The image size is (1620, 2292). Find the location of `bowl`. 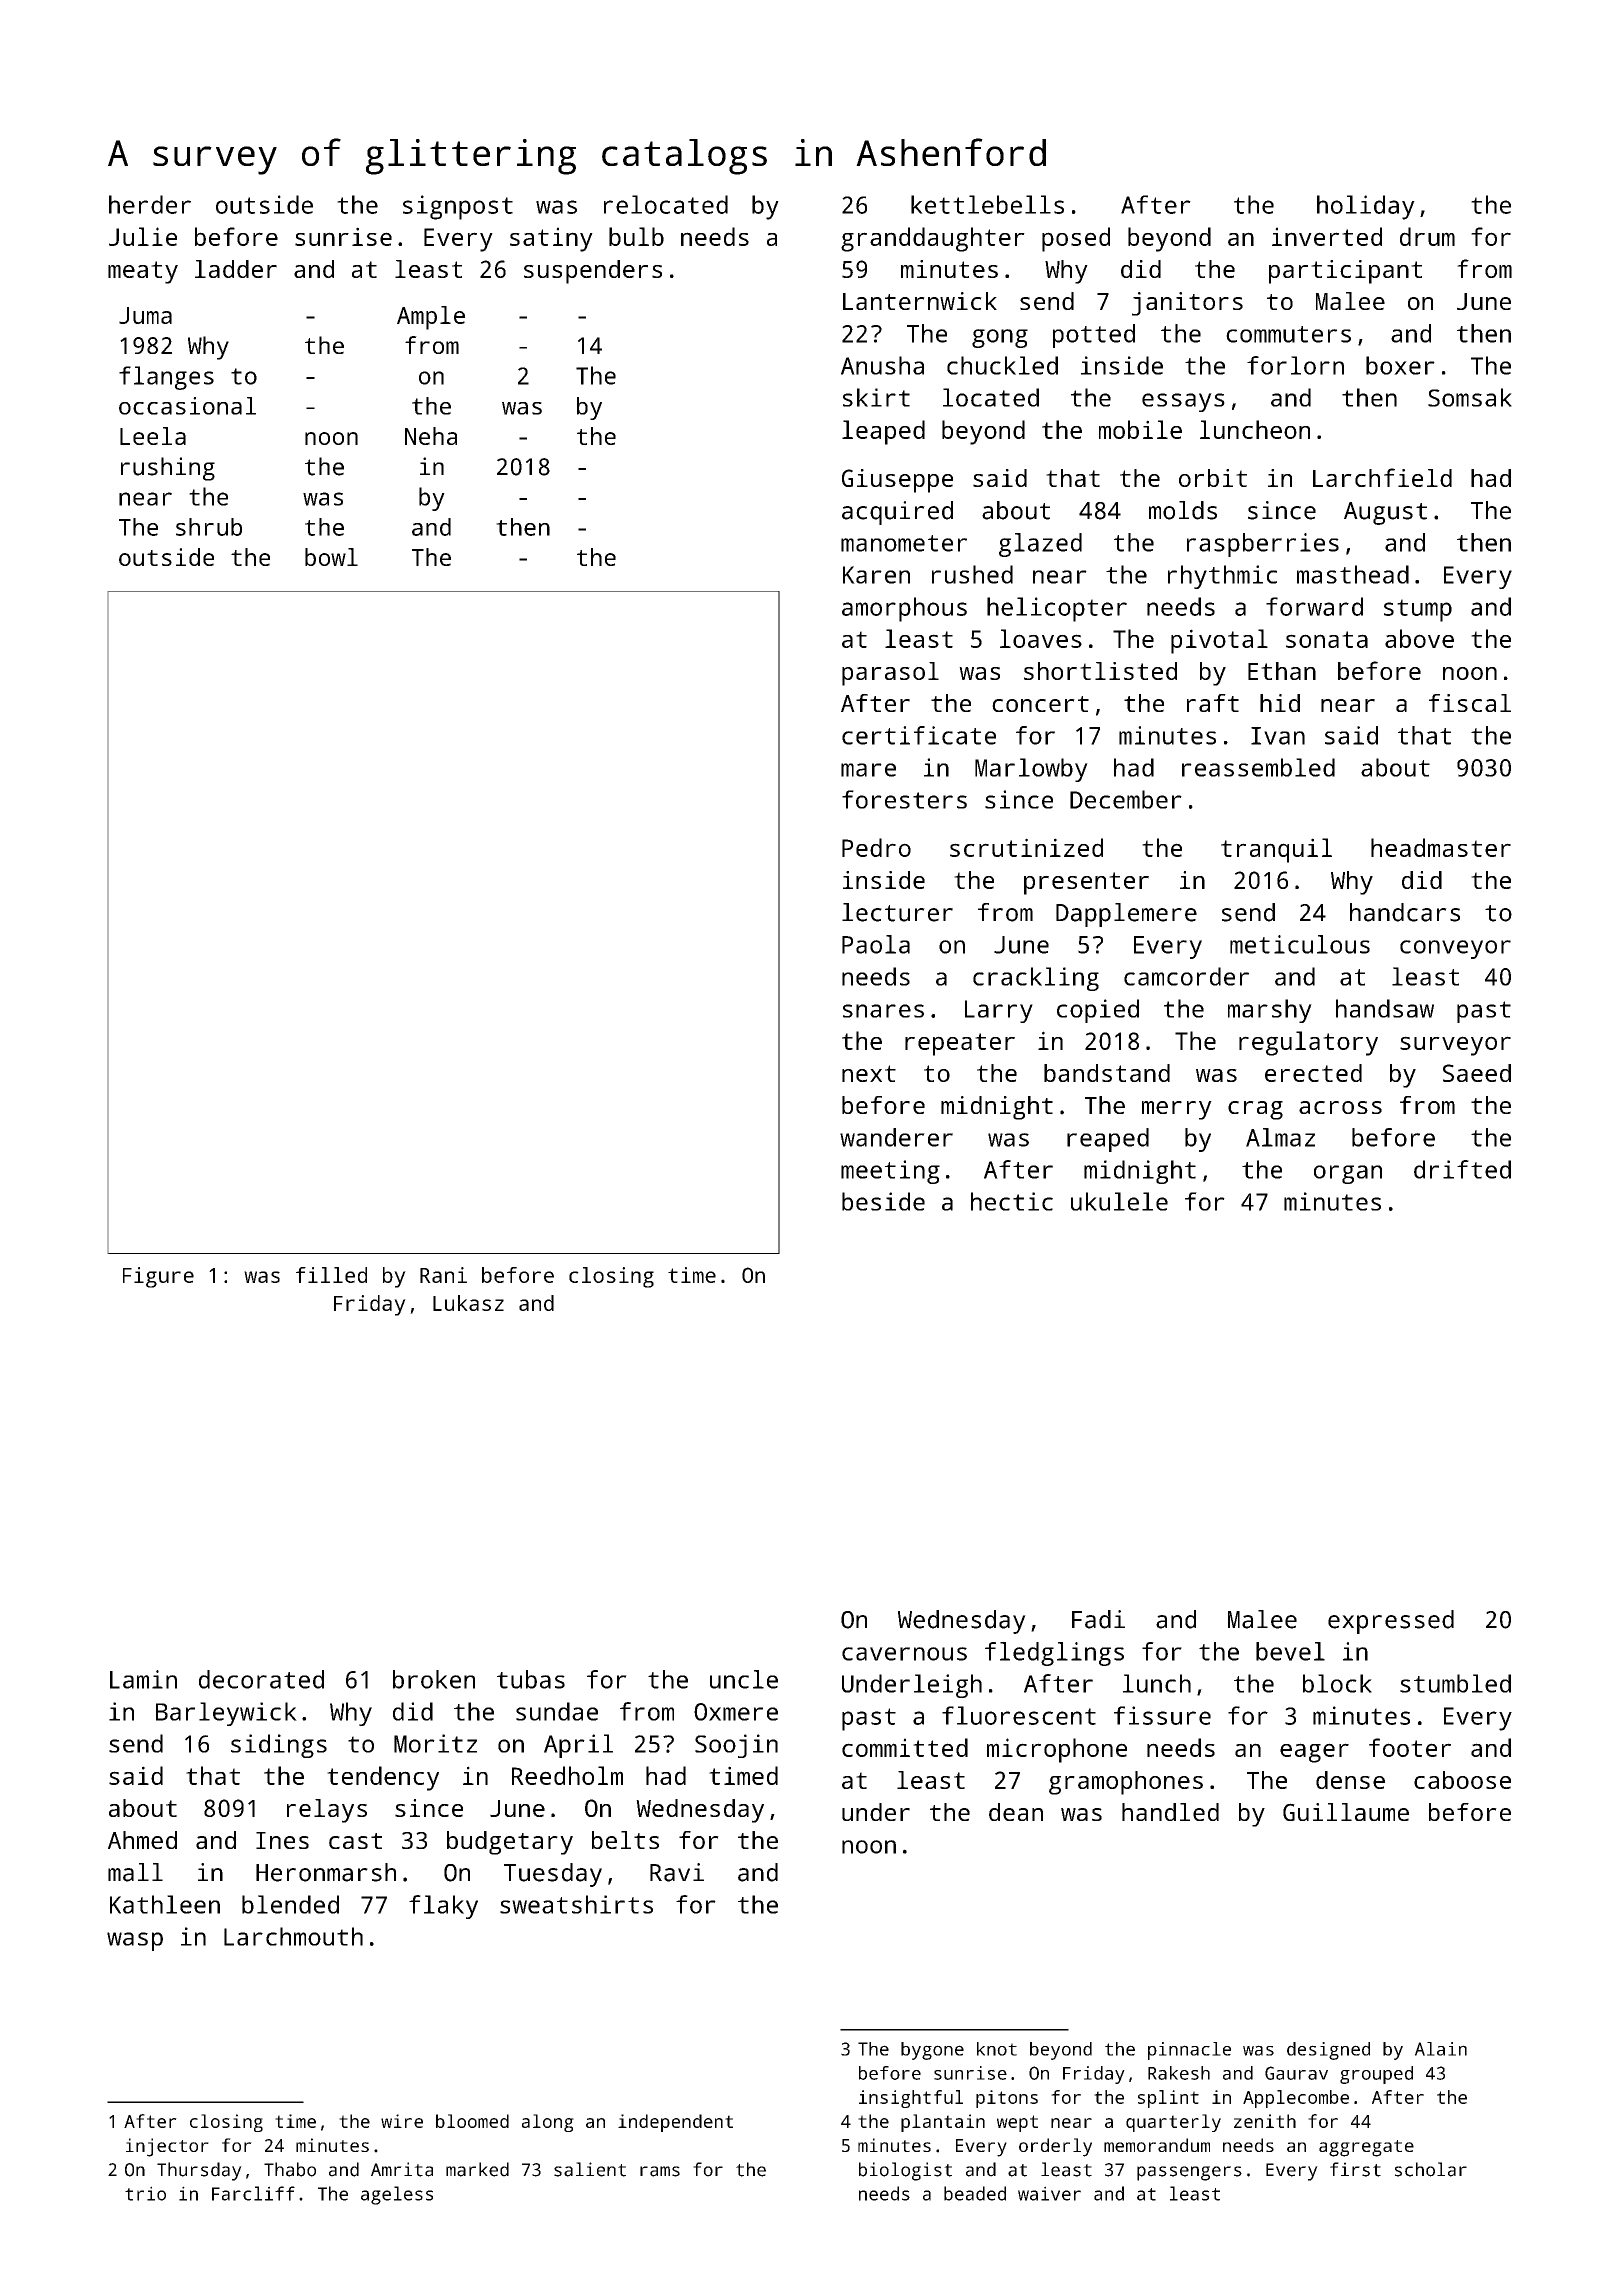

bowl is located at coordinates (331, 557).
